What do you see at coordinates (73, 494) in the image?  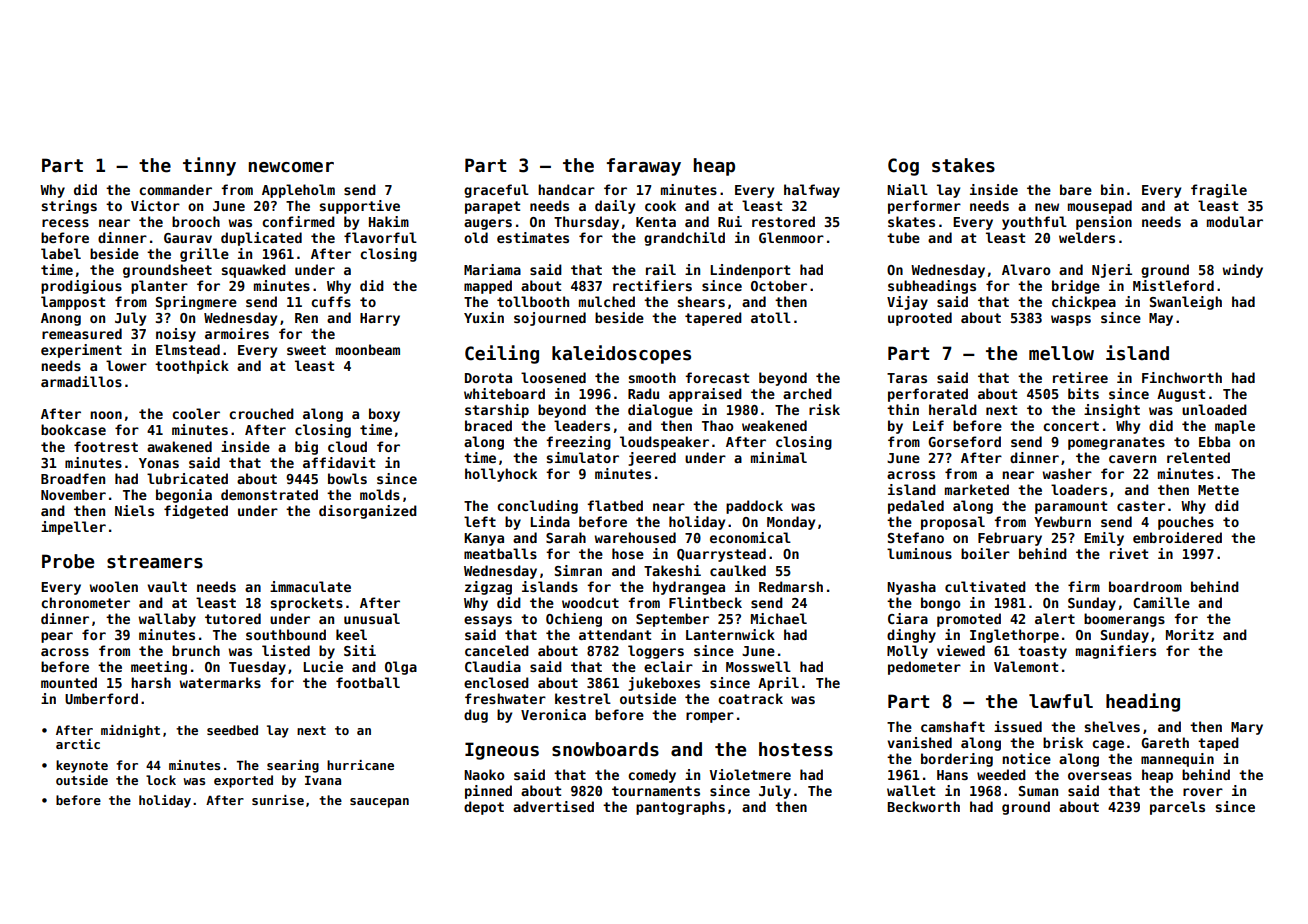 I see `November` at bounding box center [73, 494].
